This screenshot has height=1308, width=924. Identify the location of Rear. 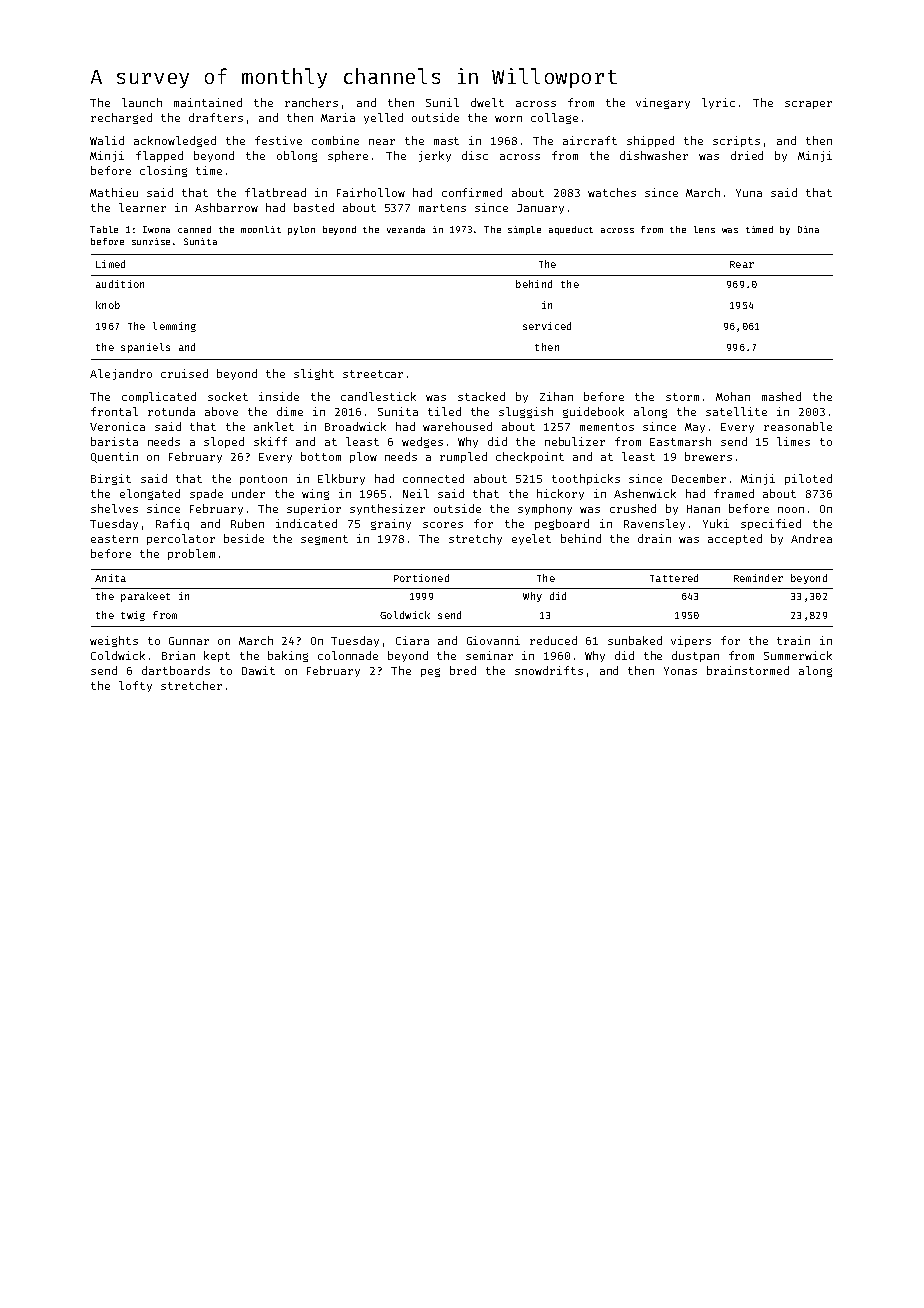
(742, 264).
